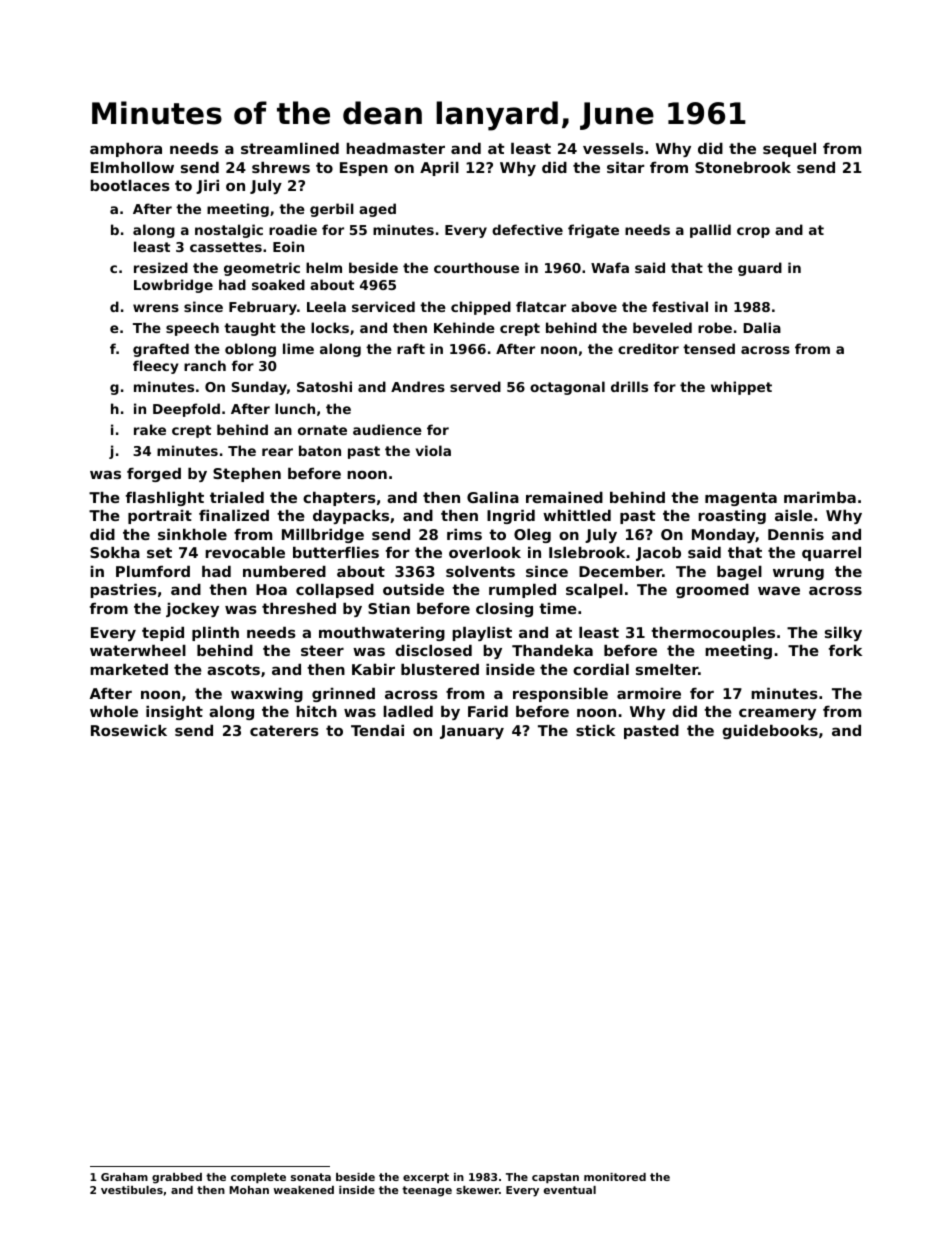  I want to click on octagonal, so click(567, 388).
